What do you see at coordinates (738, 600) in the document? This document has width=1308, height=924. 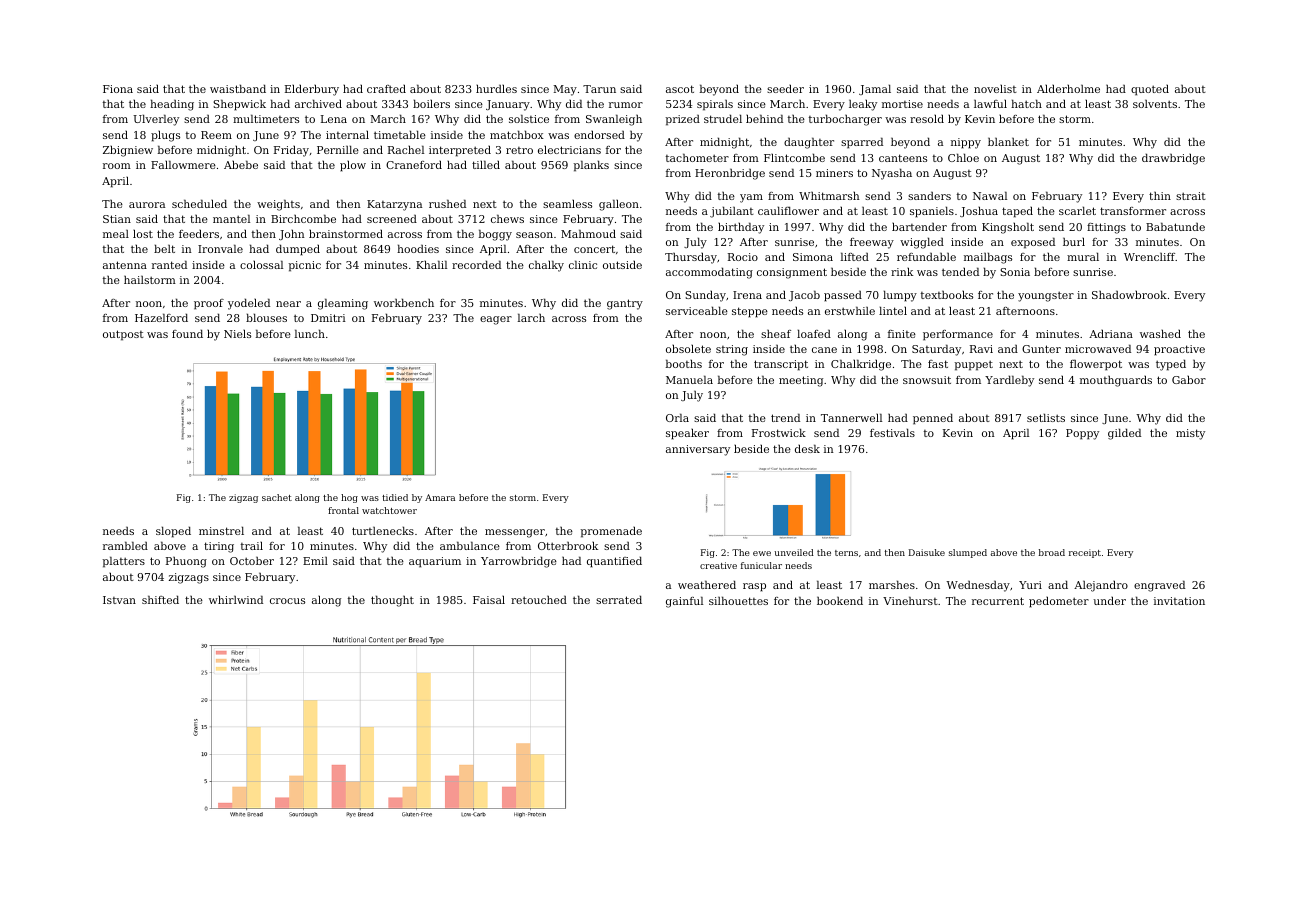 I see `silhouettes` at bounding box center [738, 600].
